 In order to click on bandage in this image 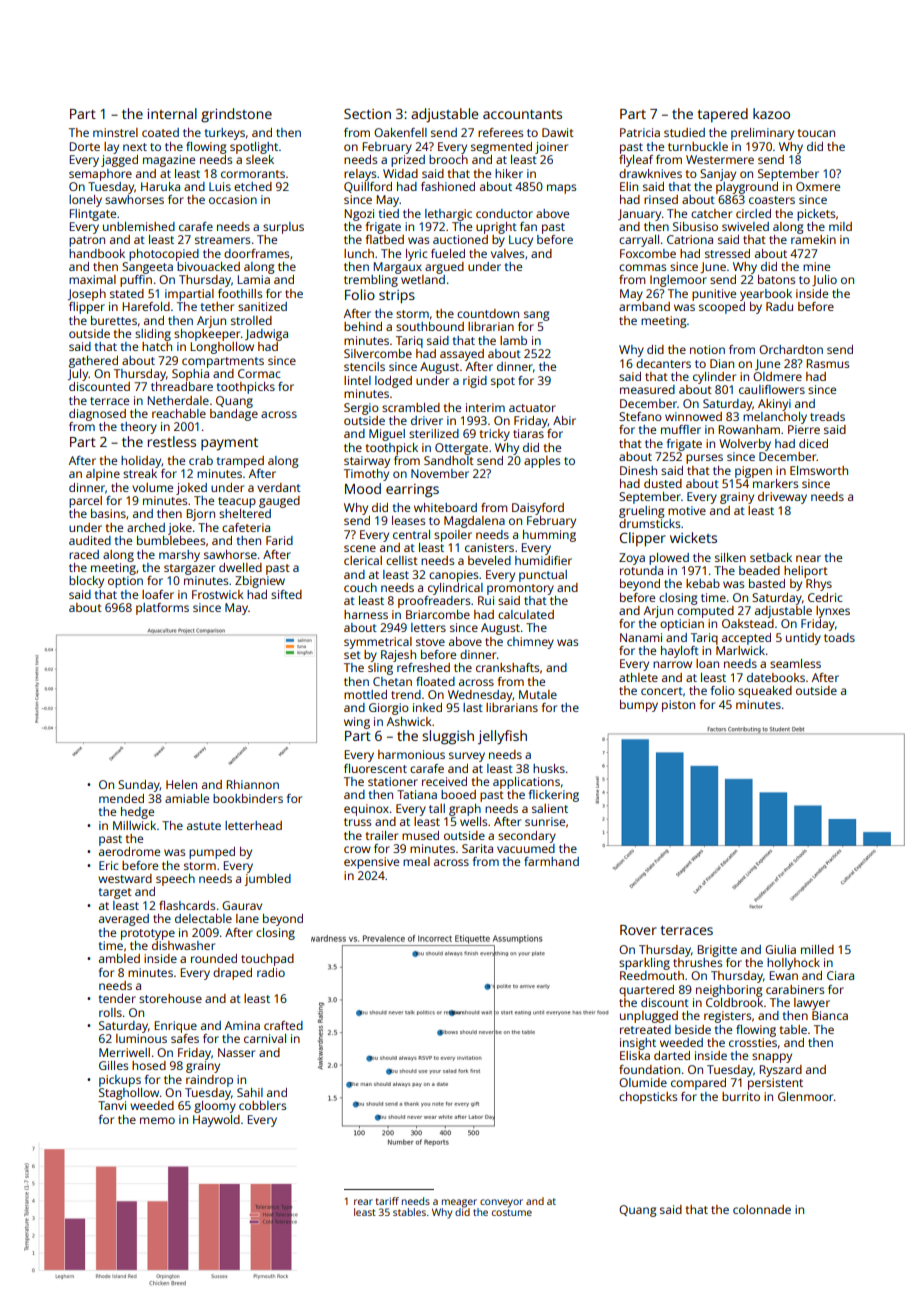, I will do `click(234, 415)`.
